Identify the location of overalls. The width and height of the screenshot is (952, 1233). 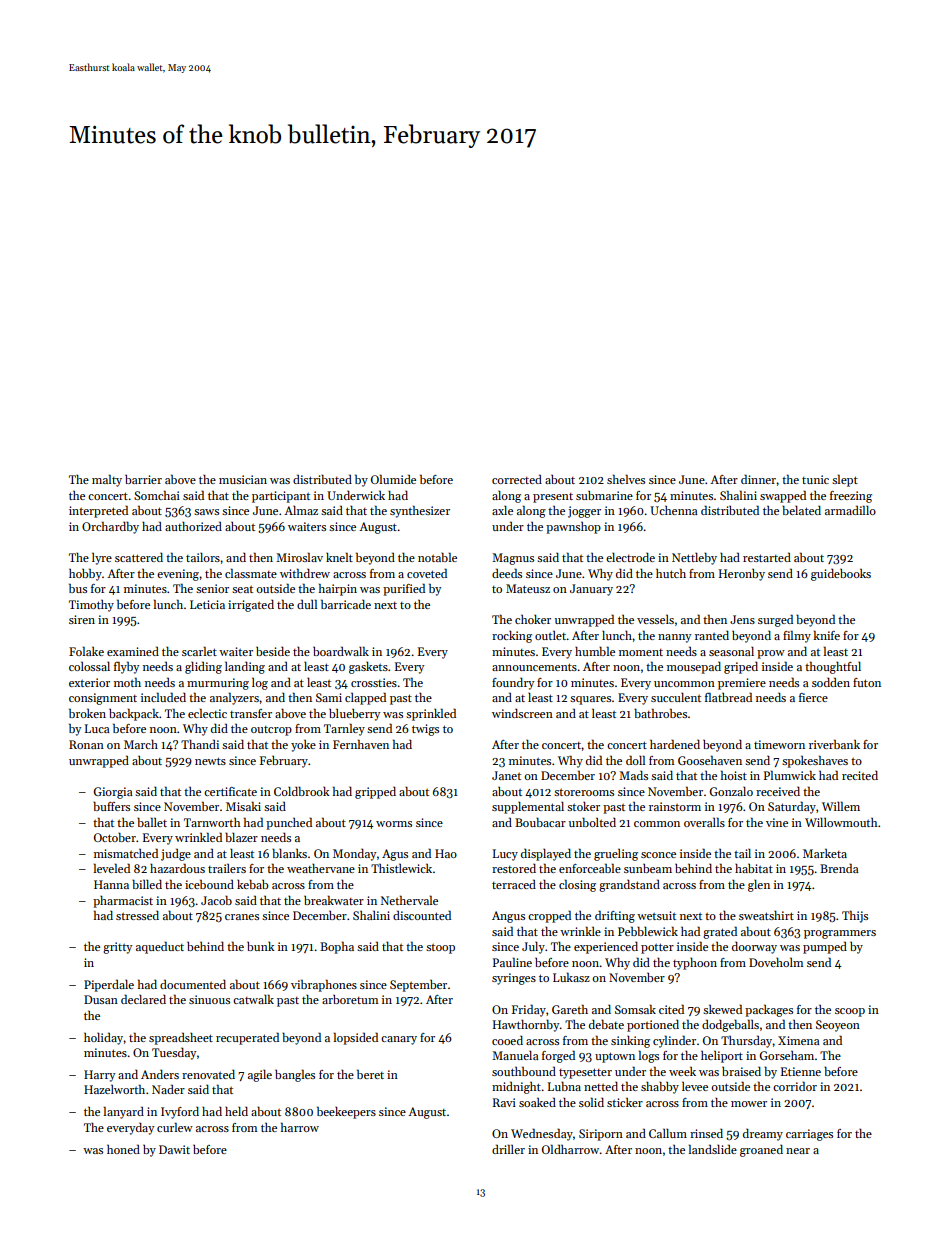
(704, 822).
